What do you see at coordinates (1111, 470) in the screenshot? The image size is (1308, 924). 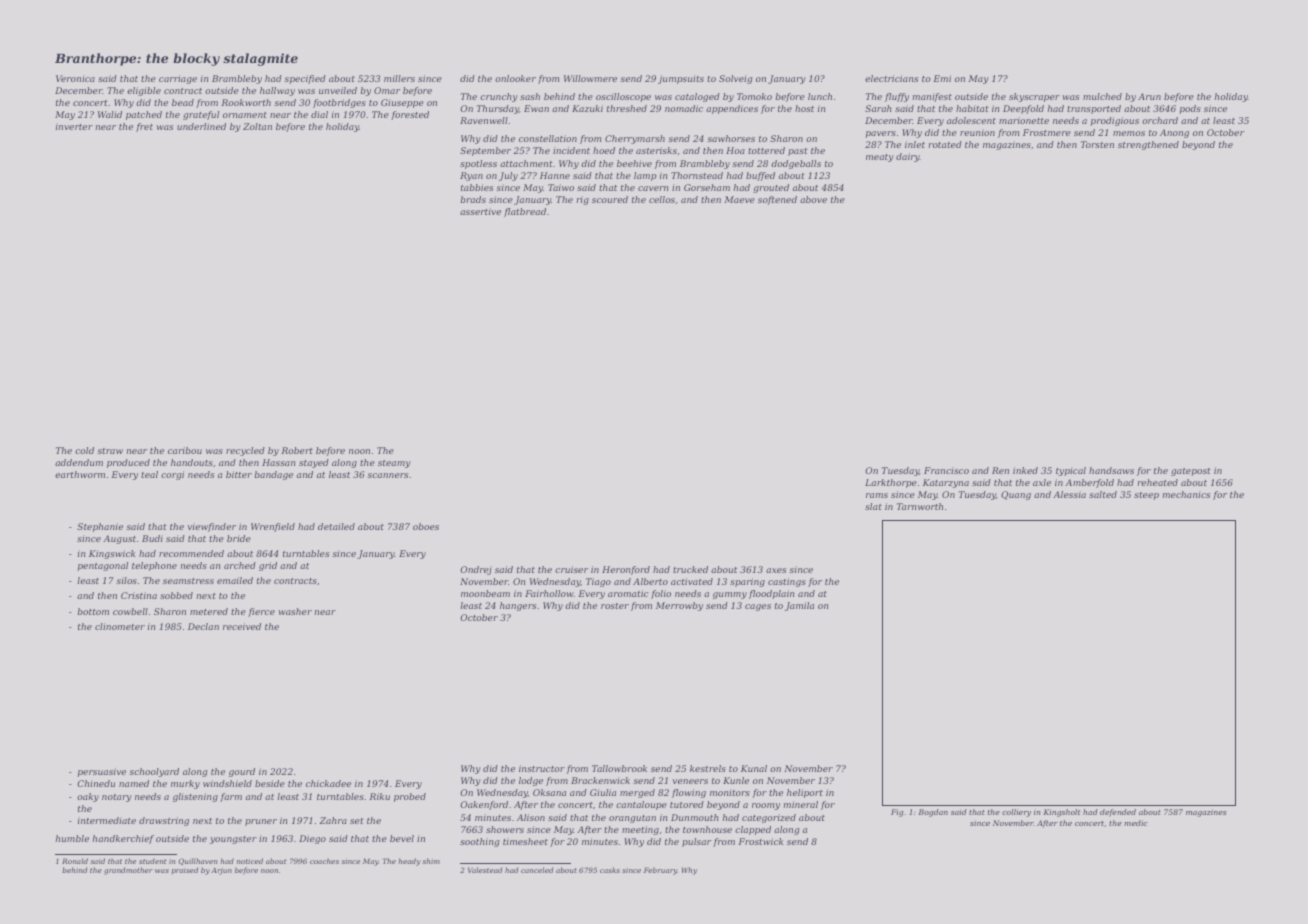 I see `handsaws` at bounding box center [1111, 470].
